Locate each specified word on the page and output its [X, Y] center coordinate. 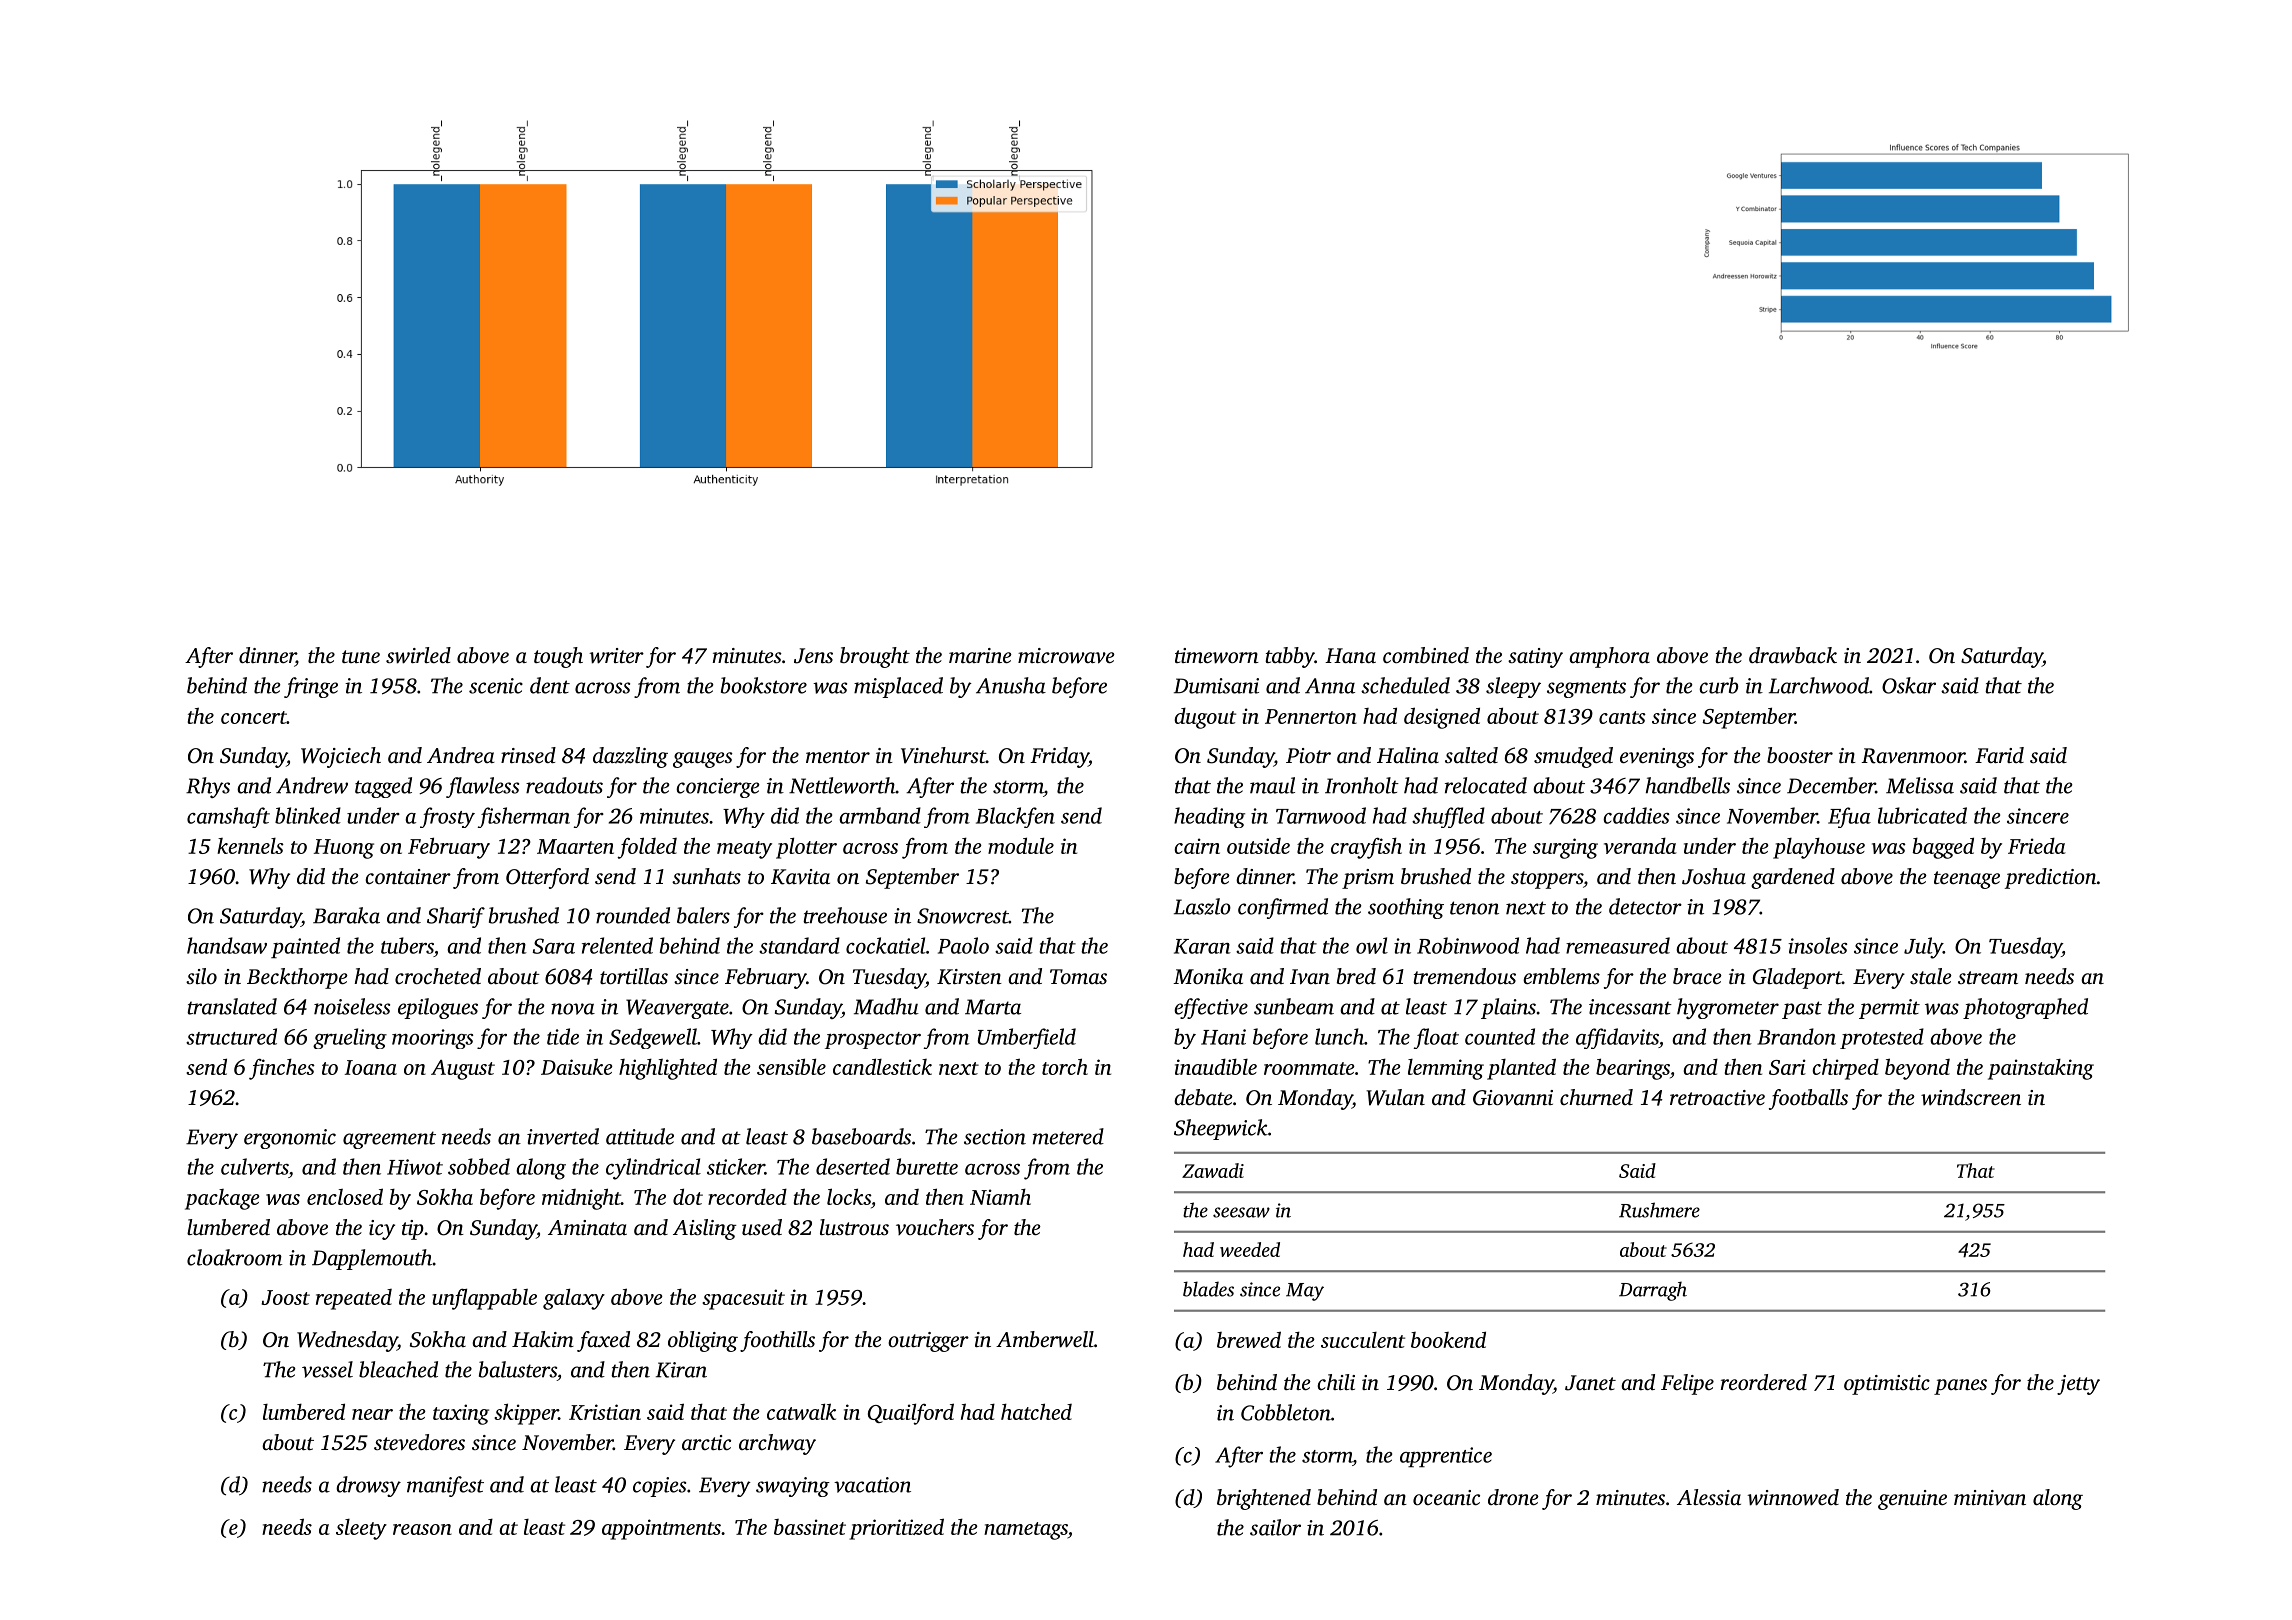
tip [413, 1230]
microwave [1066, 656]
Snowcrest [963, 916]
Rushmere [1659, 1210]
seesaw [1241, 1212]
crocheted [438, 976]
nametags [1026, 1531]
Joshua [1714, 876]
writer [616, 656]
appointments [661, 1529]
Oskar [1909, 685]
